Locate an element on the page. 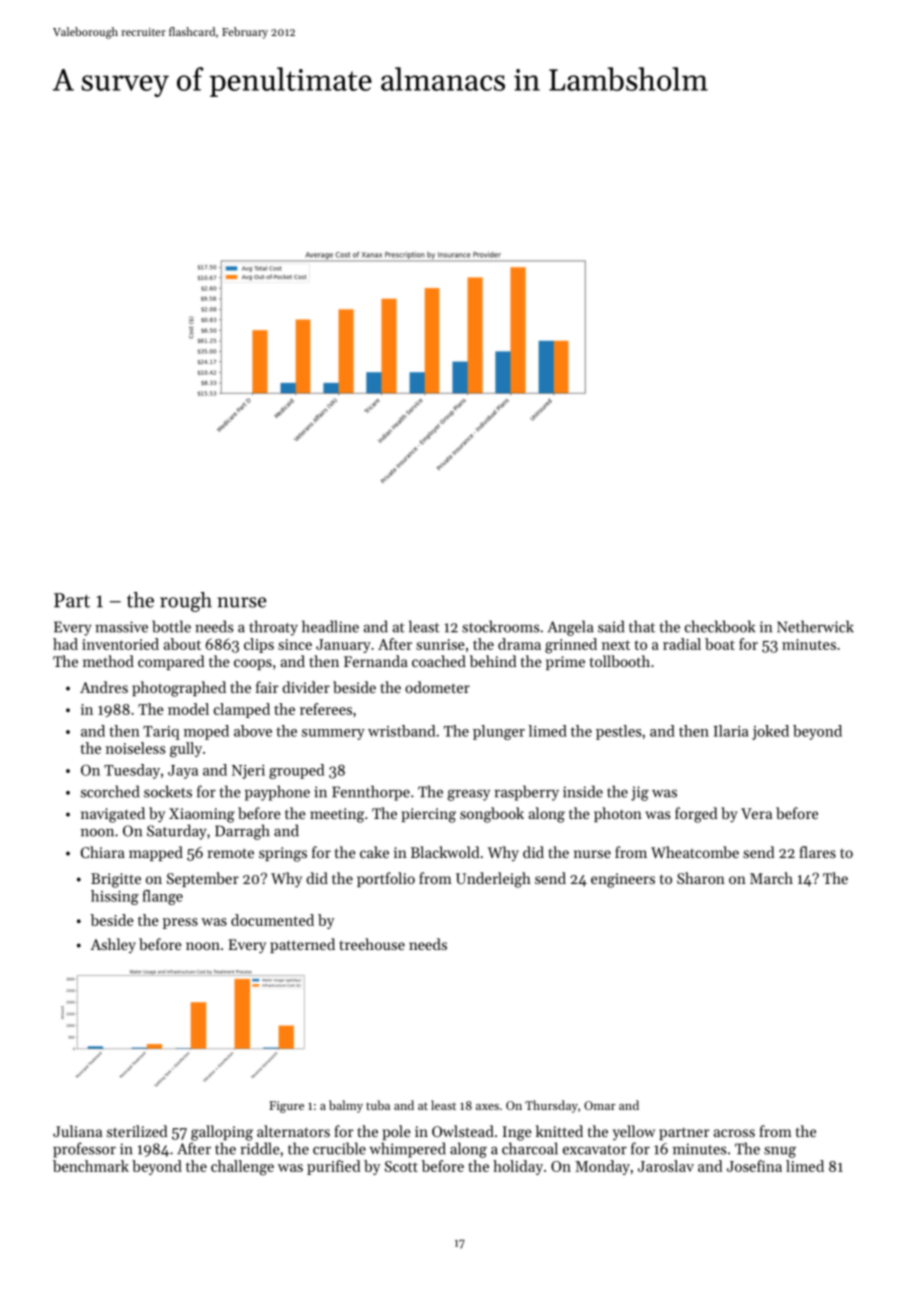  divider is located at coordinates (306, 687).
